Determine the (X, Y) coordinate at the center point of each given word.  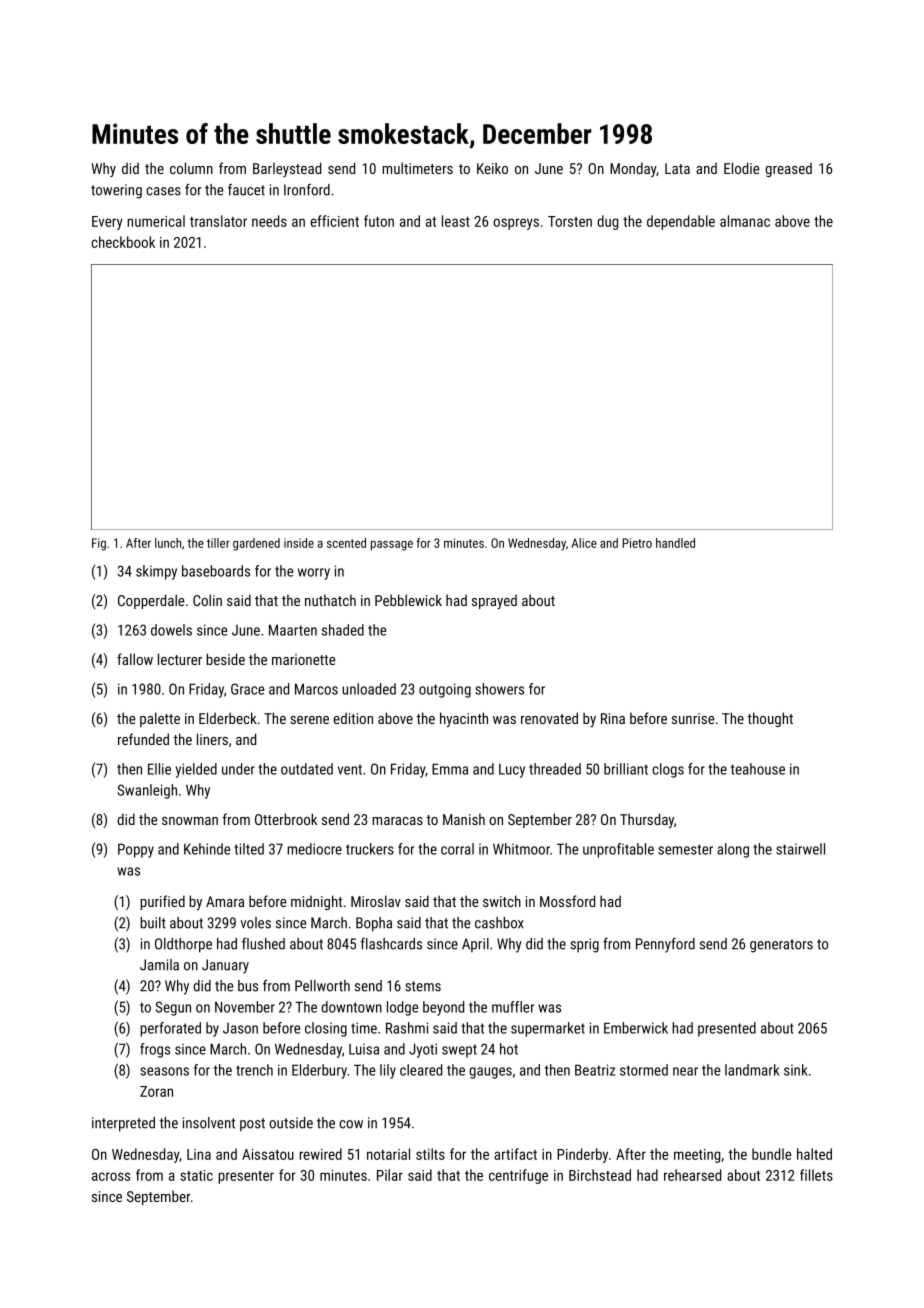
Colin (207, 600)
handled (675, 543)
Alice (584, 543)
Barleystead (287, 169)
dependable (681, 222)
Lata (677, 168)
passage (392, 546)
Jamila (159, 965)
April (475, 945)
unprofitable (618, 850)
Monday (633, 169)
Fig (99, 544)
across (111, 1176)
